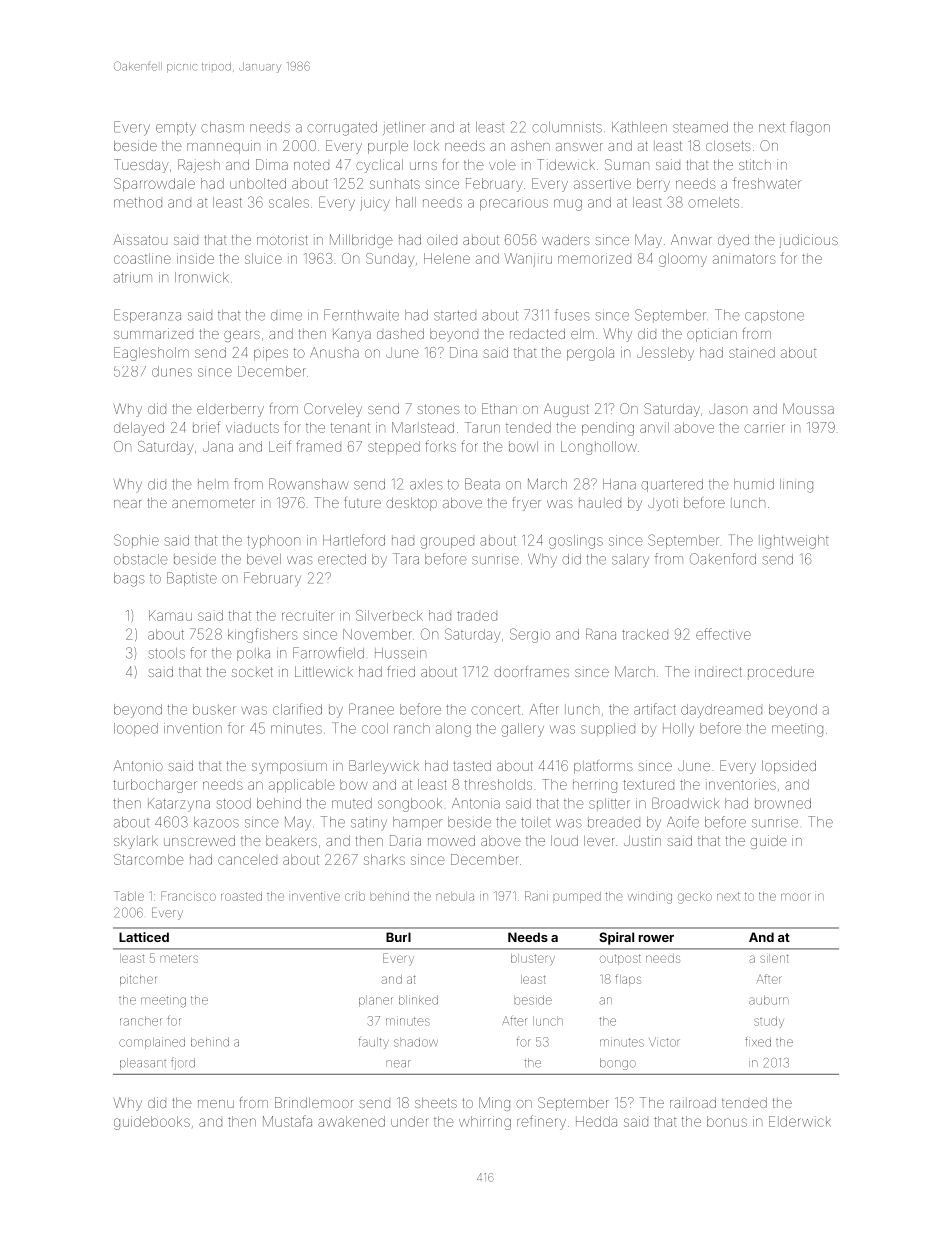 This screenshot has height=1233, width=952. I want to click on socket, so click(252, 672).
